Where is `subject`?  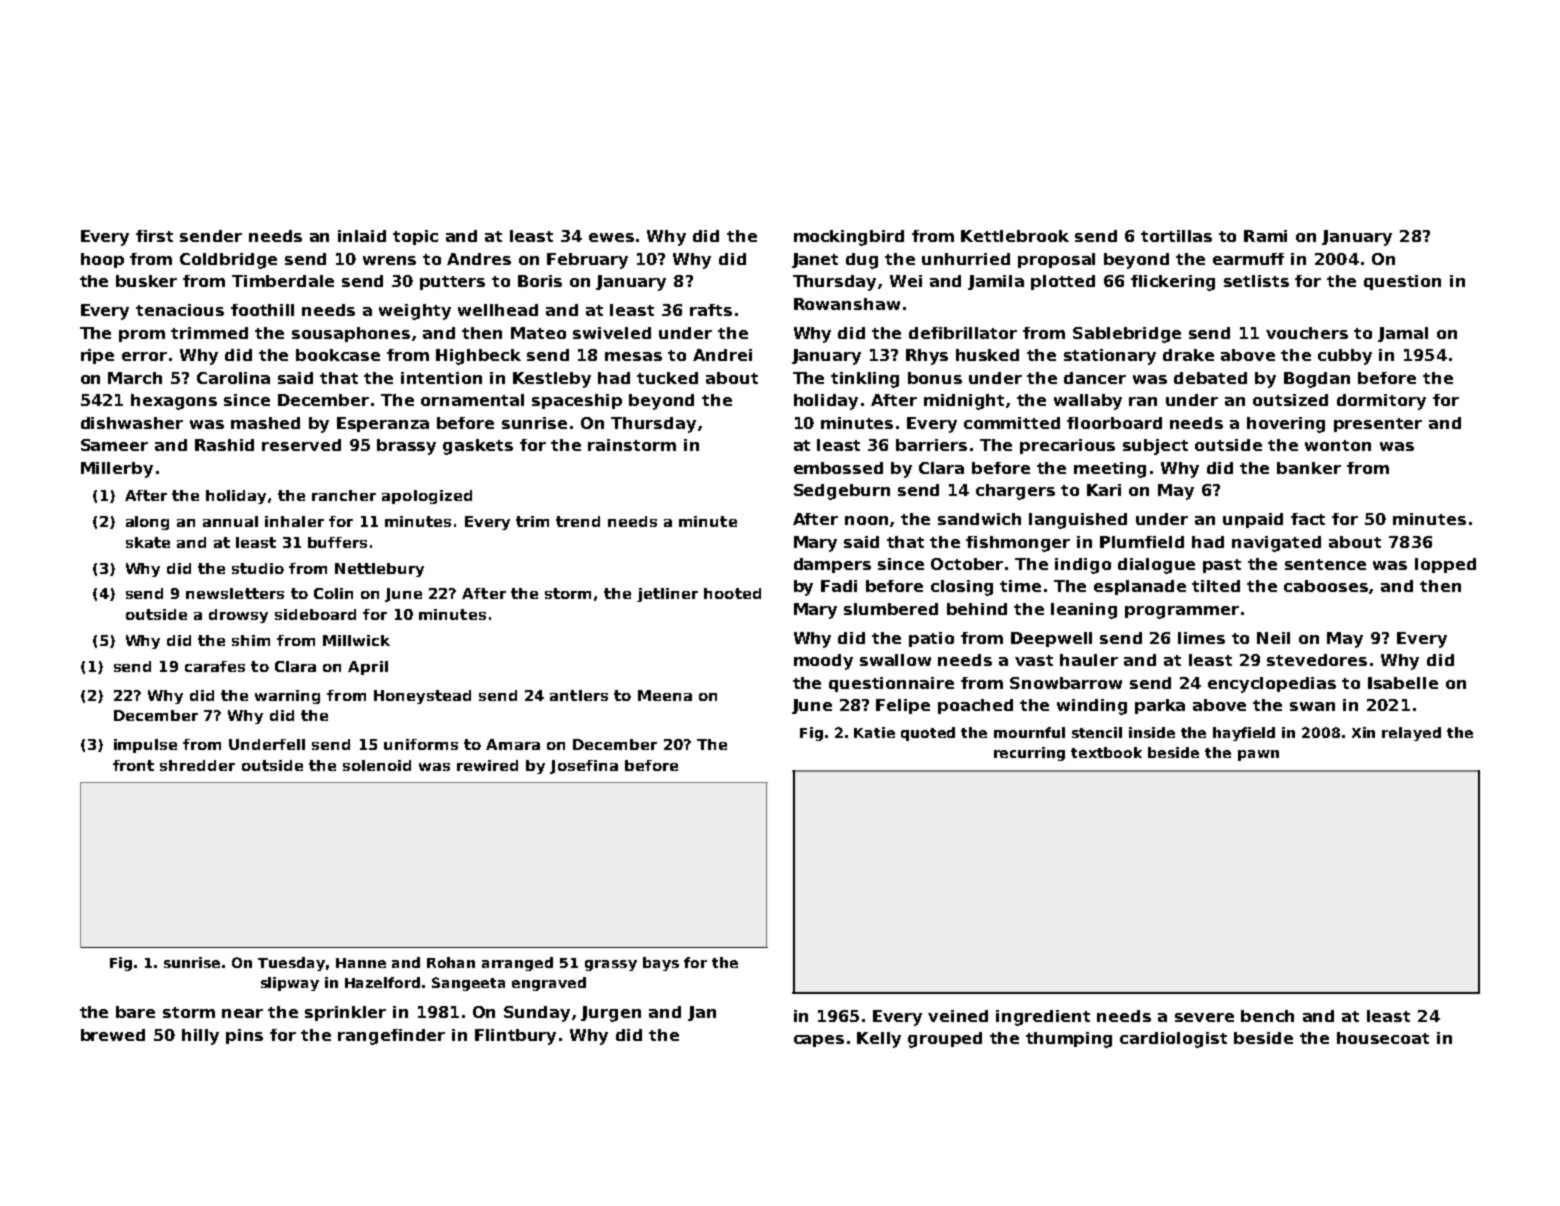 subject is located at coordinates (1155, 447).
